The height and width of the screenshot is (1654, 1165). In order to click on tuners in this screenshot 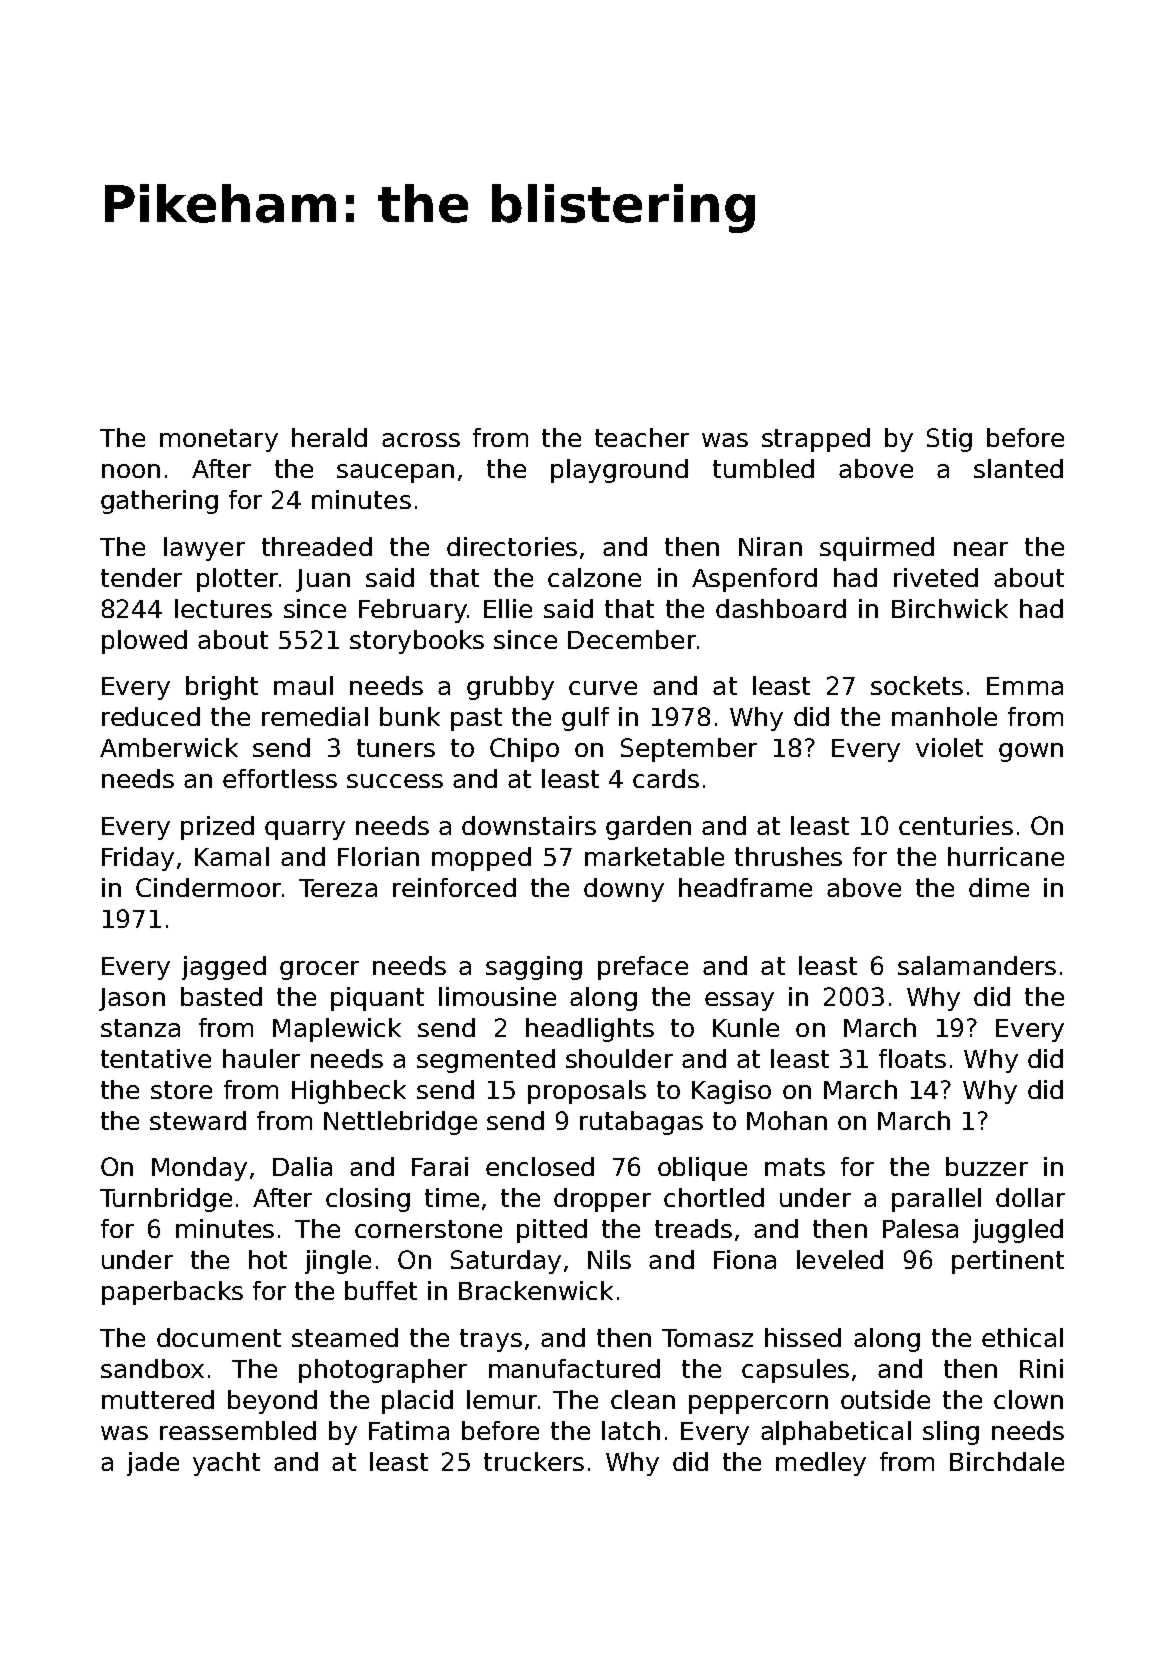, I will do `click(396, 748)`.
